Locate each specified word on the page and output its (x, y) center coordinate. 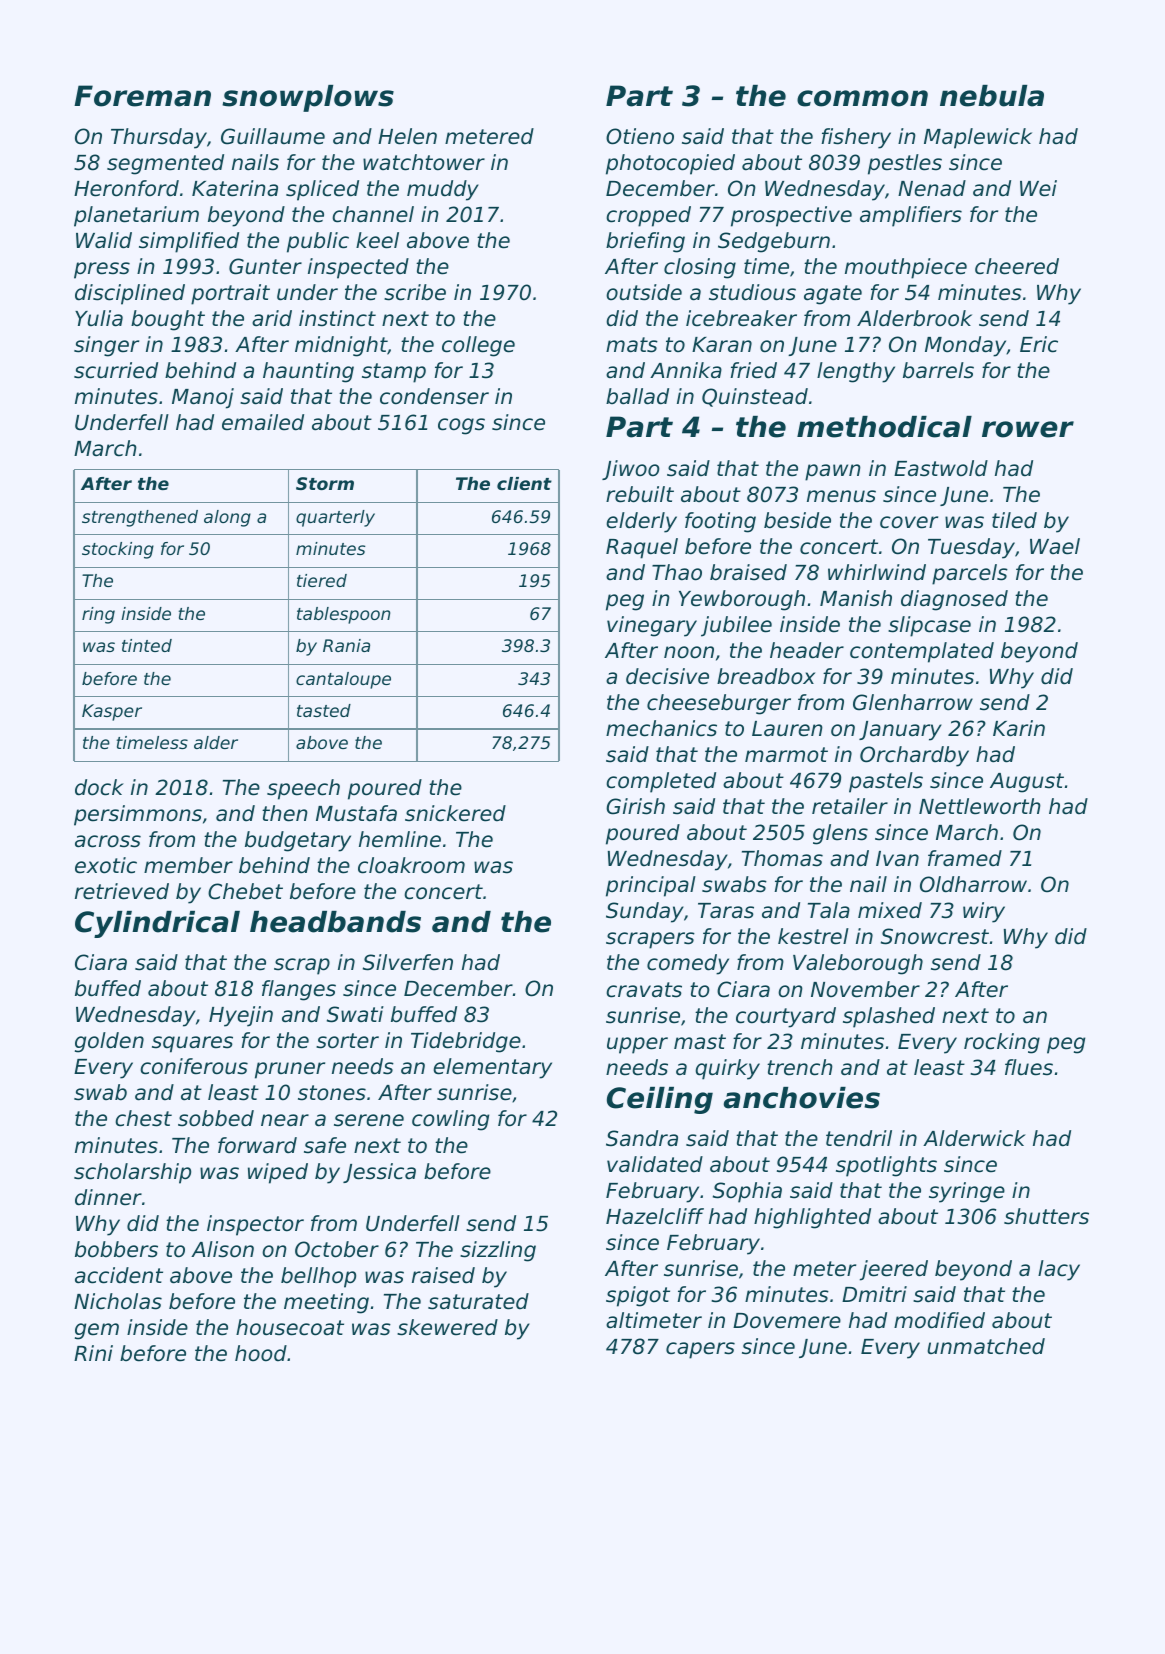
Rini (93, 1353)
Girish (635, 806)
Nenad (932, 188)
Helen (407, 136)
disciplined (130, 294)
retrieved (122, 891)
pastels (886, 782)
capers (700, 1350)
